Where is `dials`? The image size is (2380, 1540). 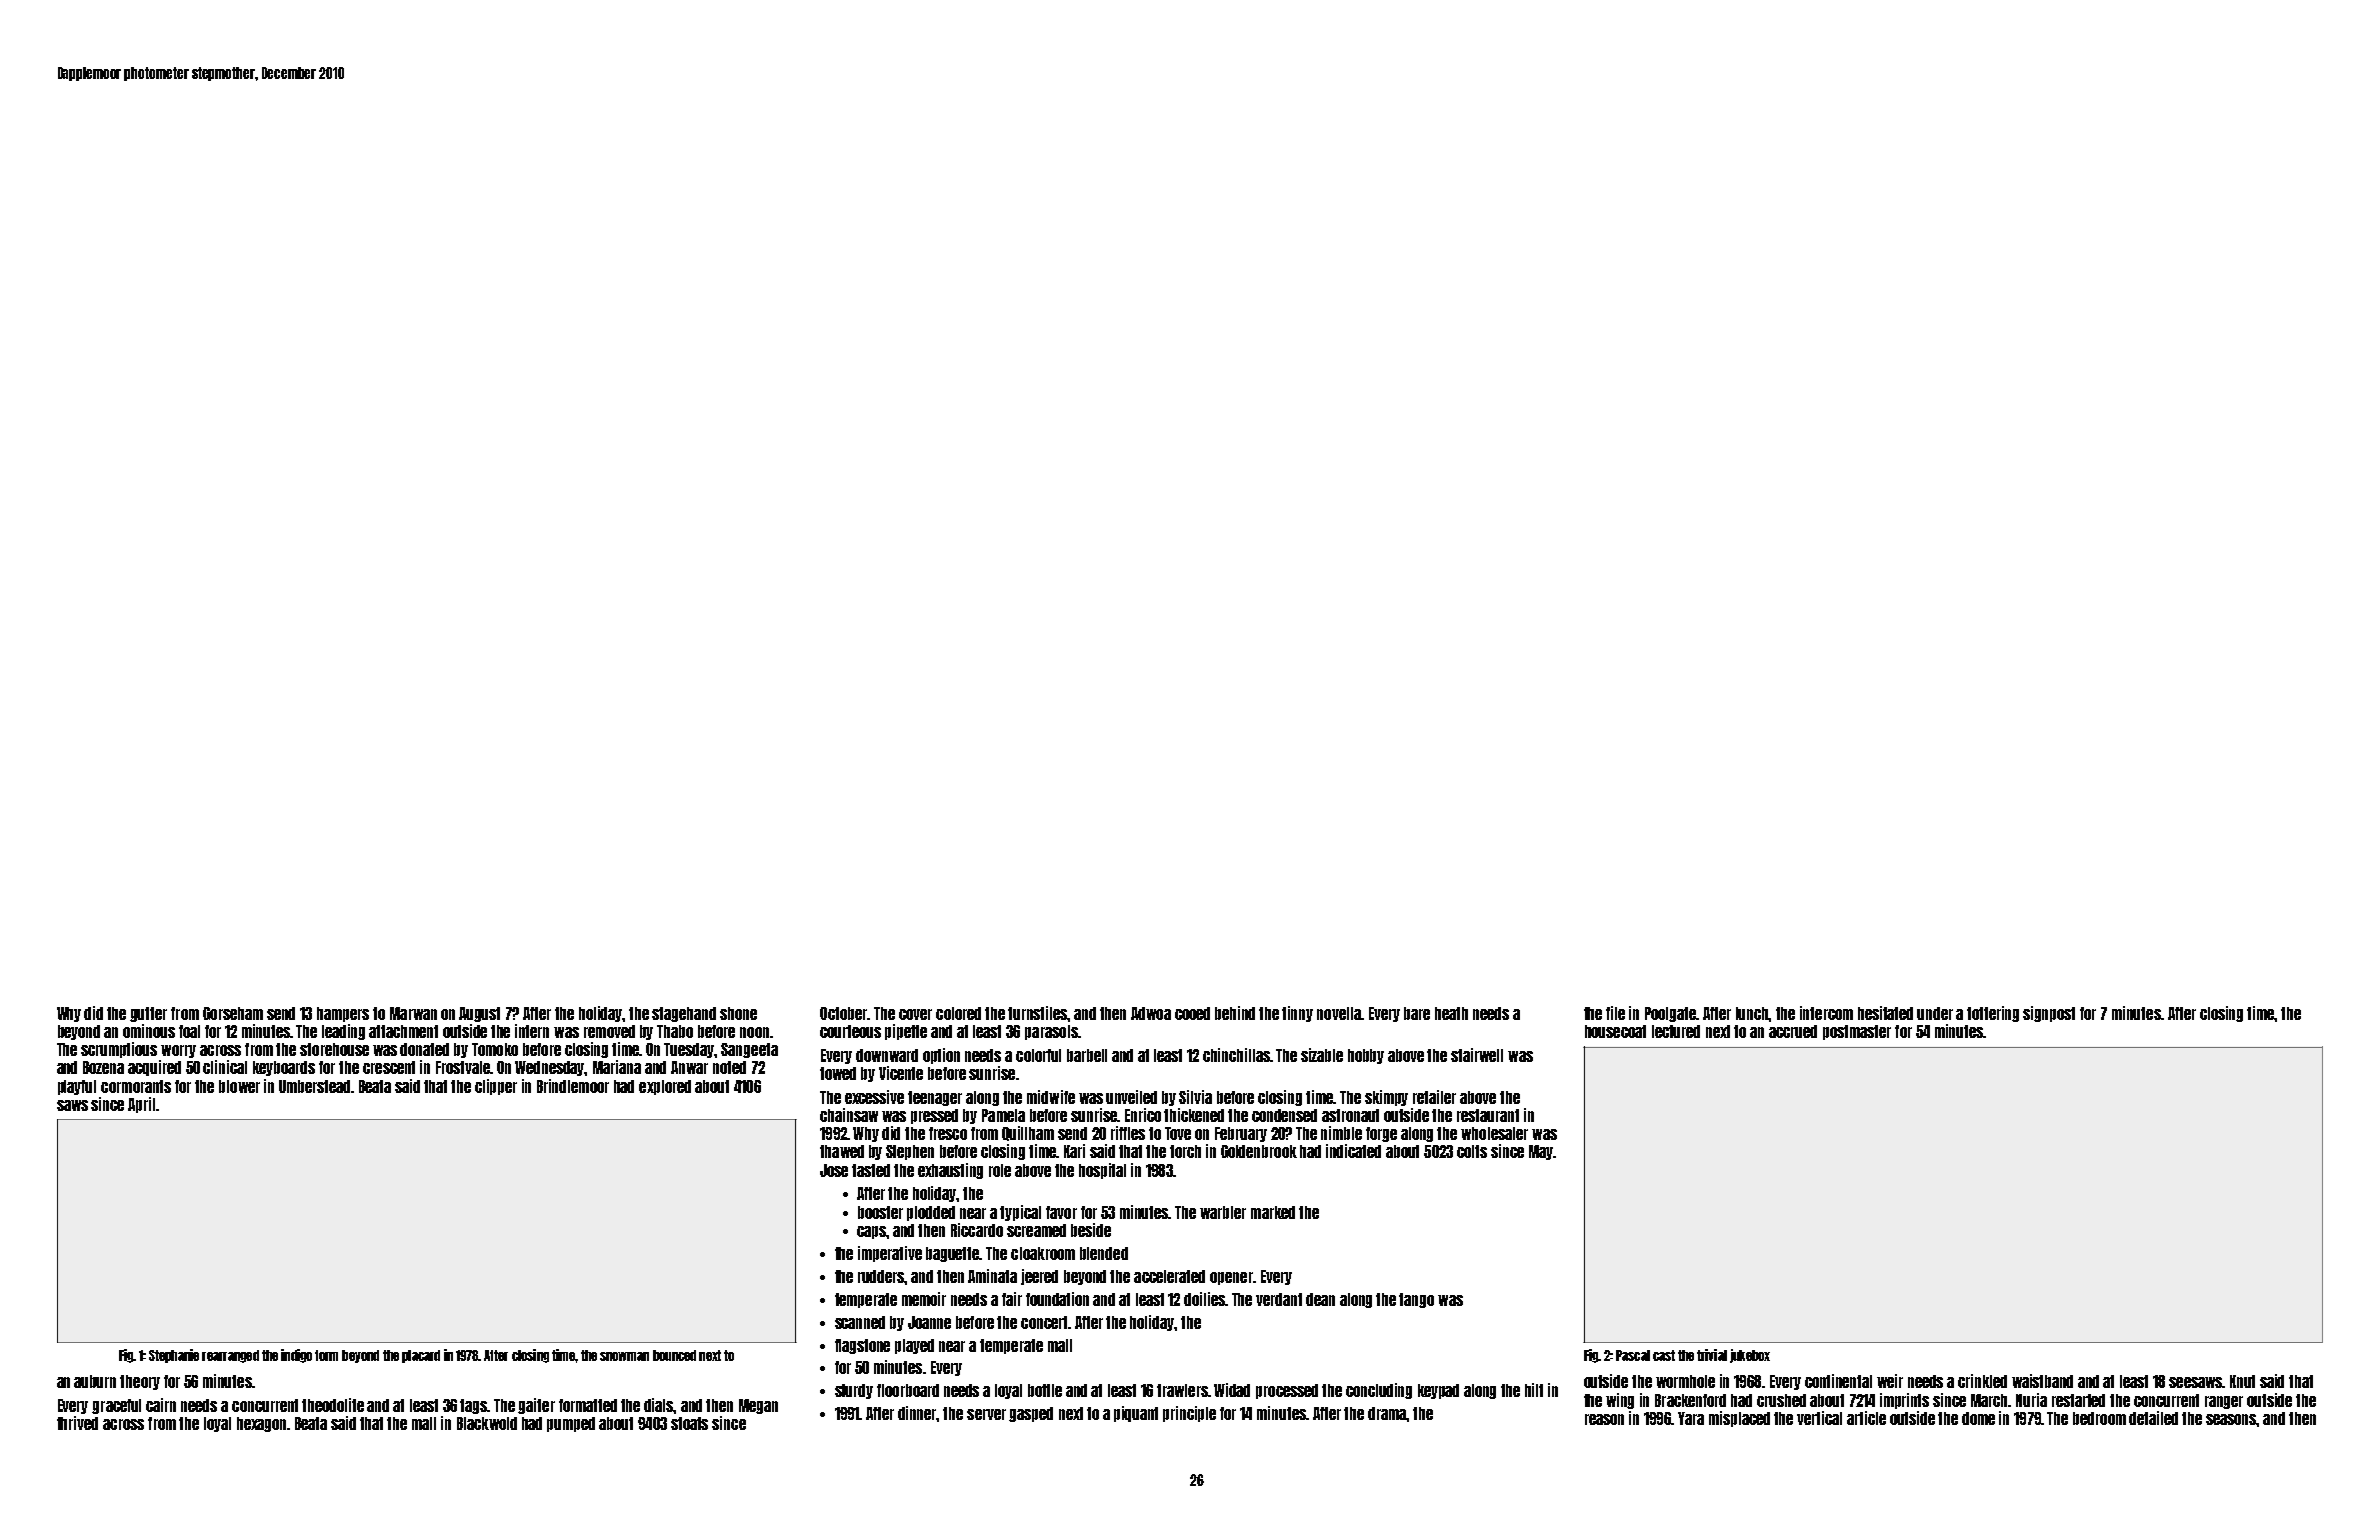
dials is located at coordinates (659, 1405).
